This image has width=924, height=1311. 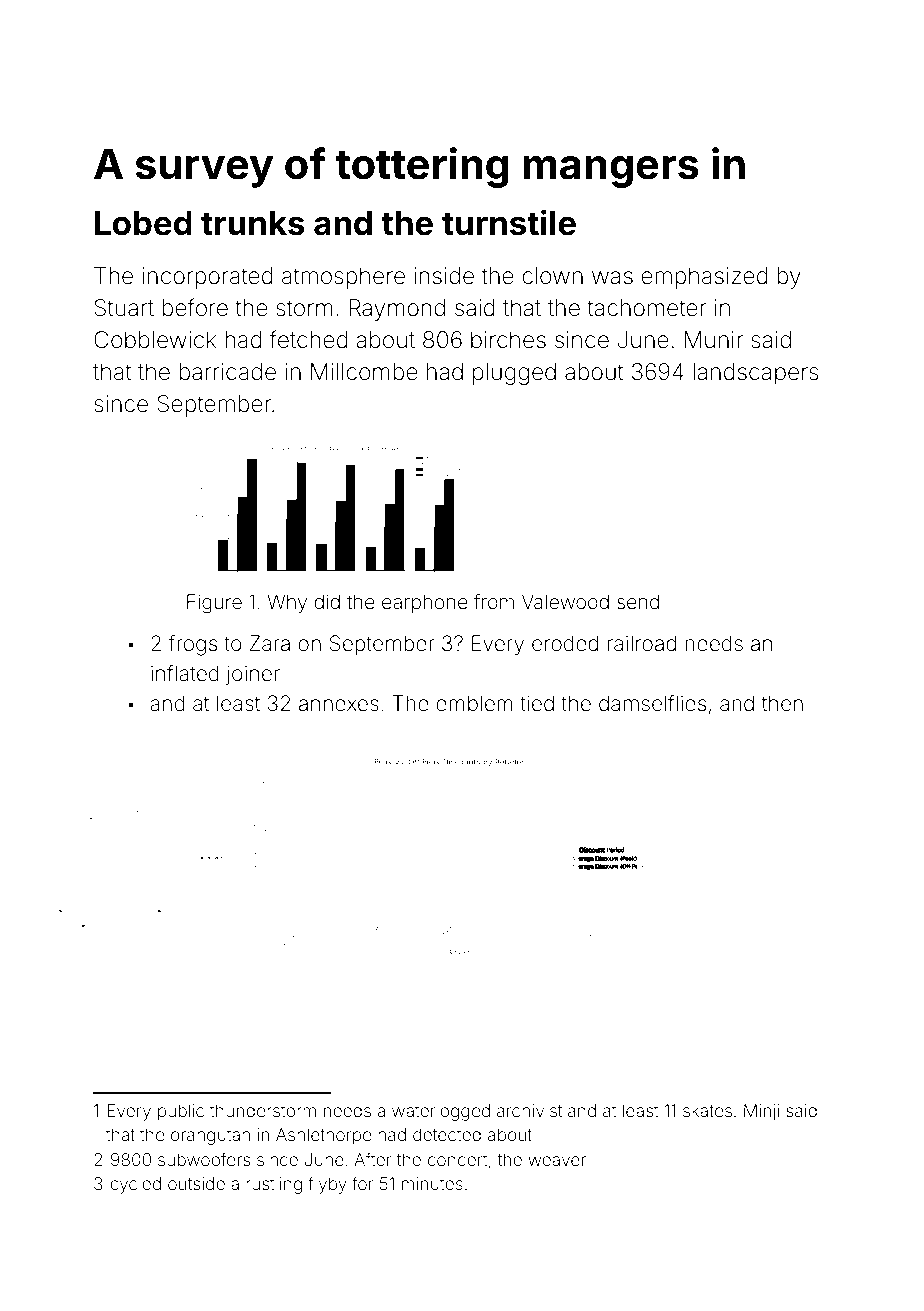 What do you see at coordinates (193, 645) in the image?
I see `frogs` at bounding box center [193, 645].
